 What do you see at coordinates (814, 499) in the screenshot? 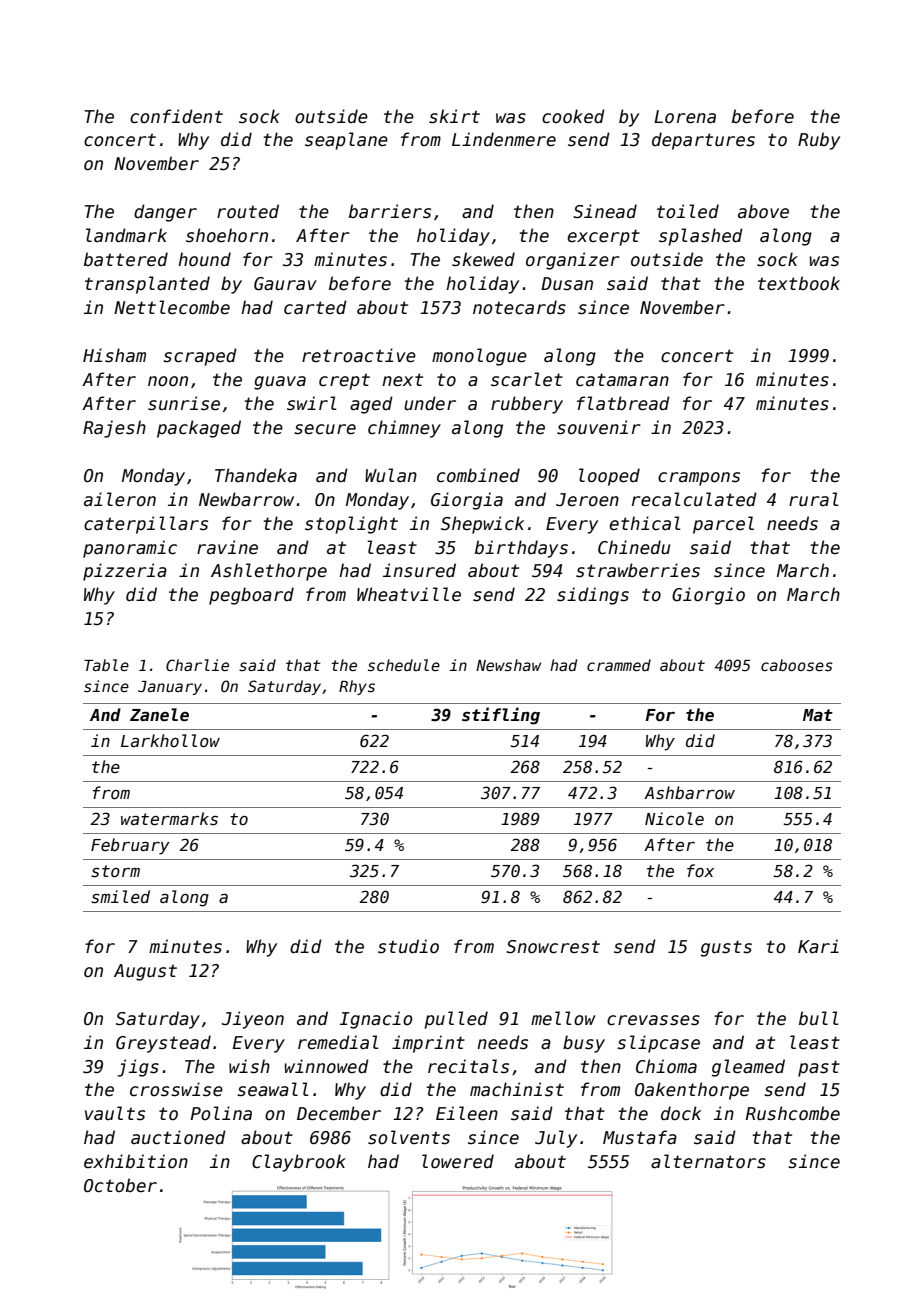
I see `rural` at bounding box center [814, 499].
